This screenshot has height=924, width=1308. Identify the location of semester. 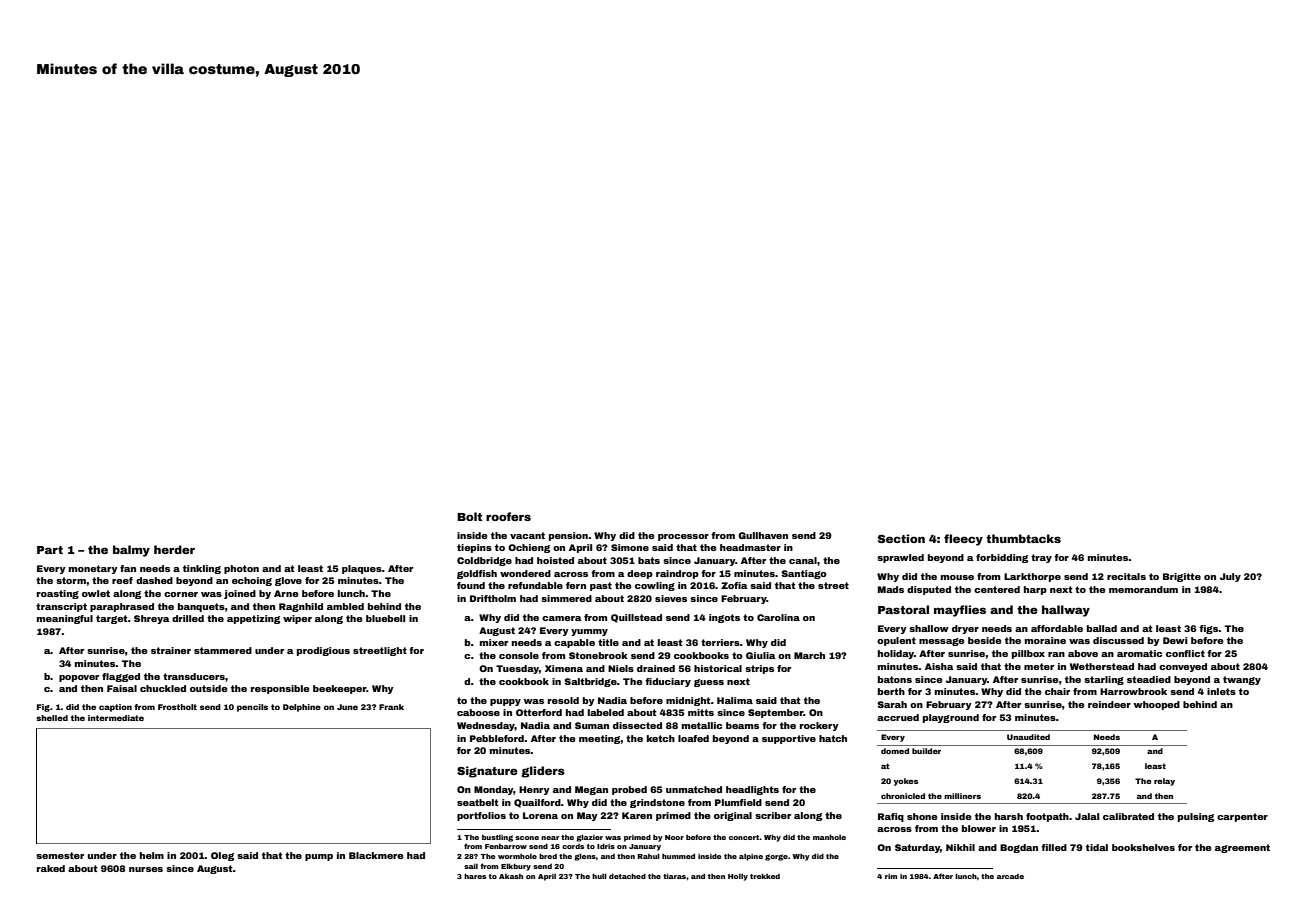
(60, 855).
